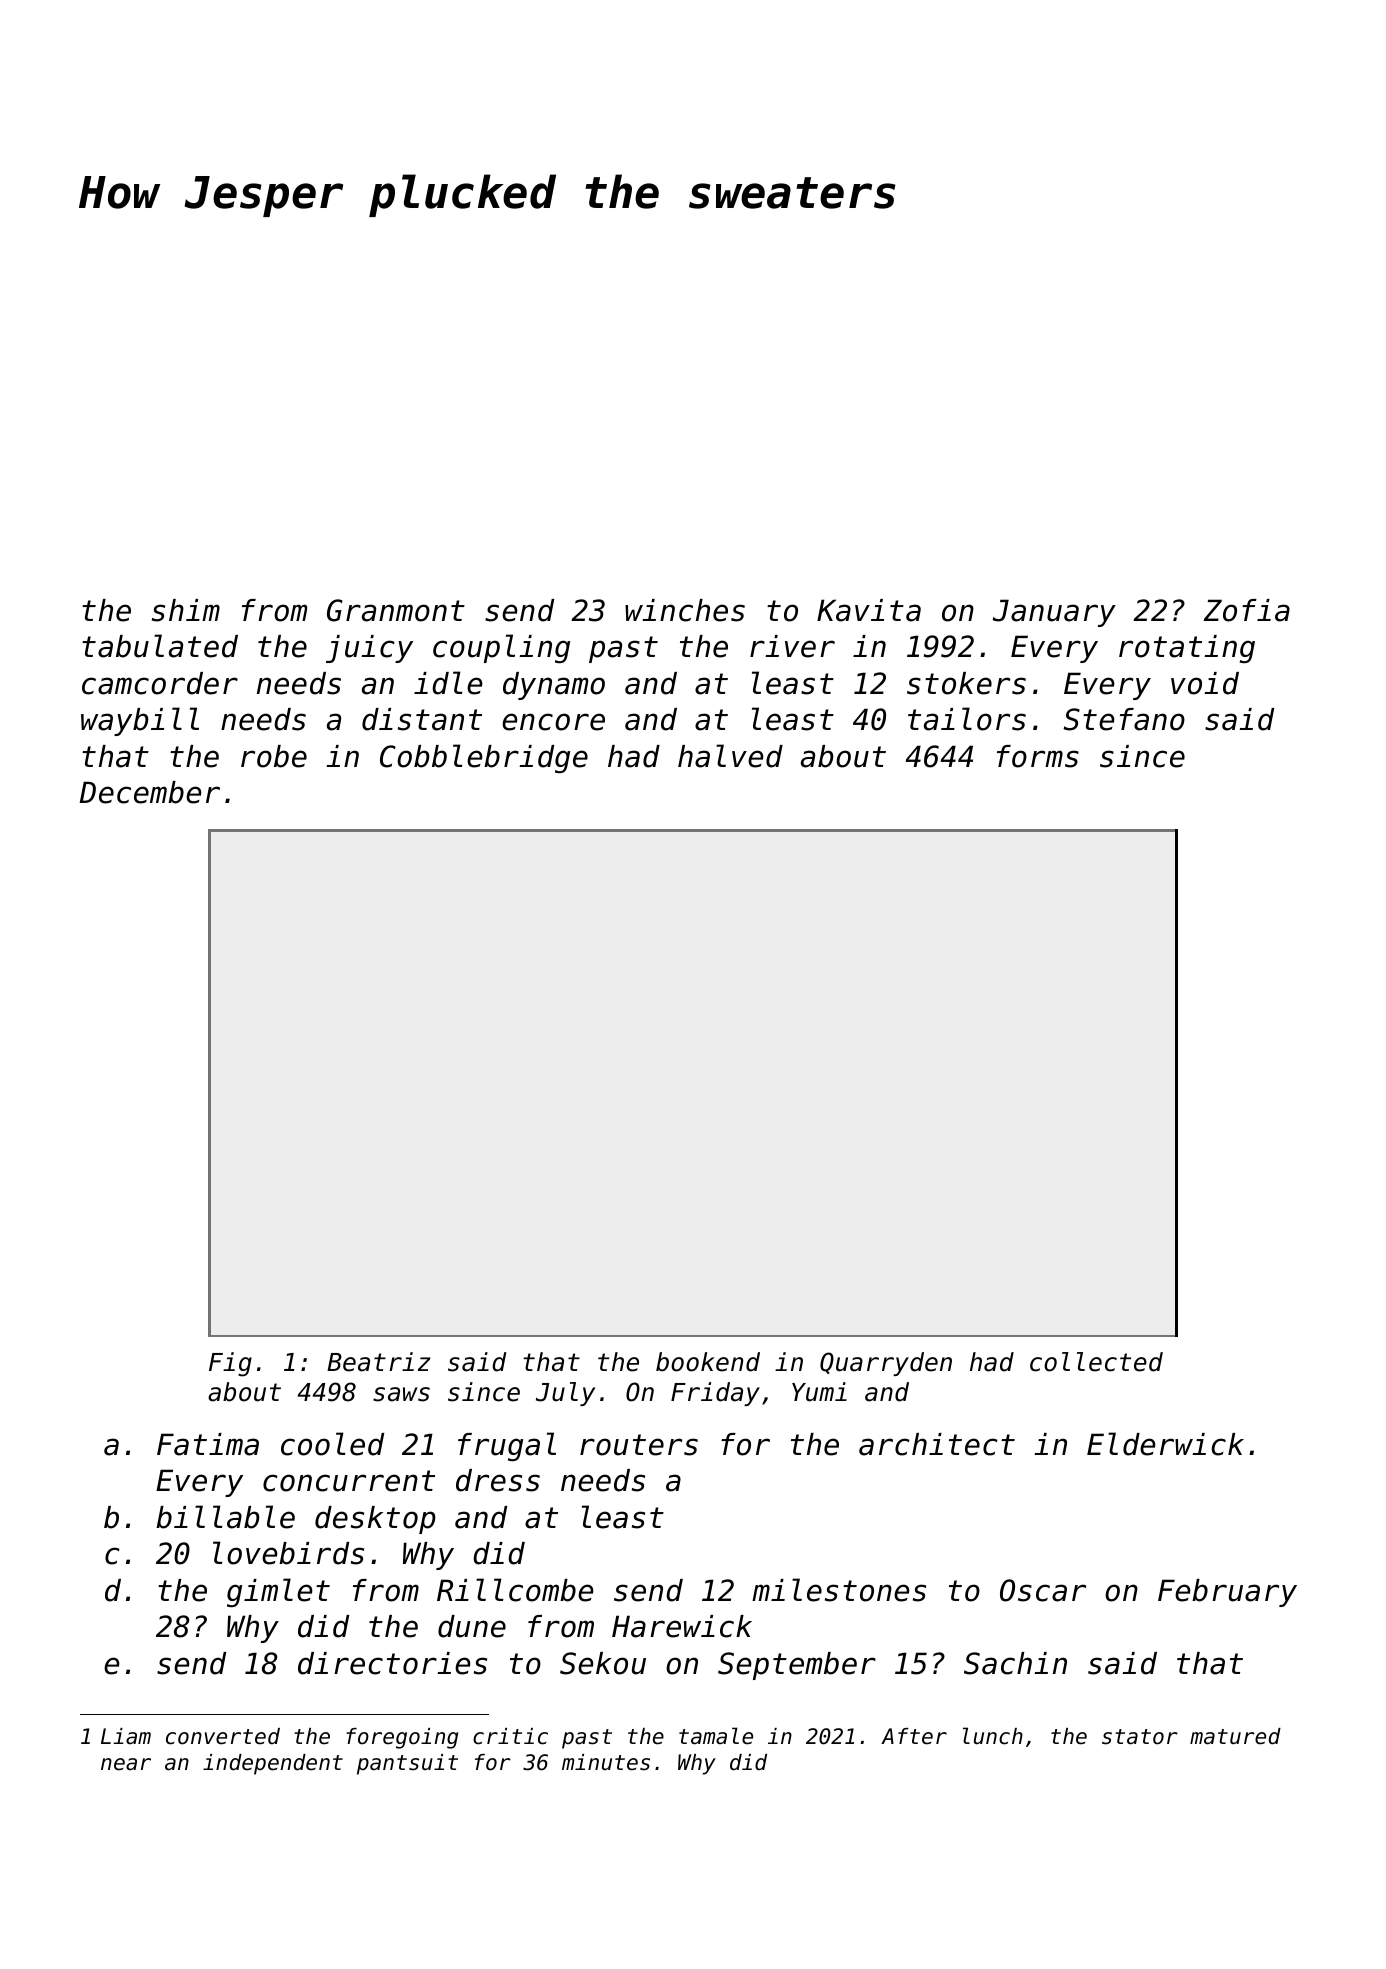  Describe the element at coordinates (472, 1626) in the page. I see `dune` at that location.
